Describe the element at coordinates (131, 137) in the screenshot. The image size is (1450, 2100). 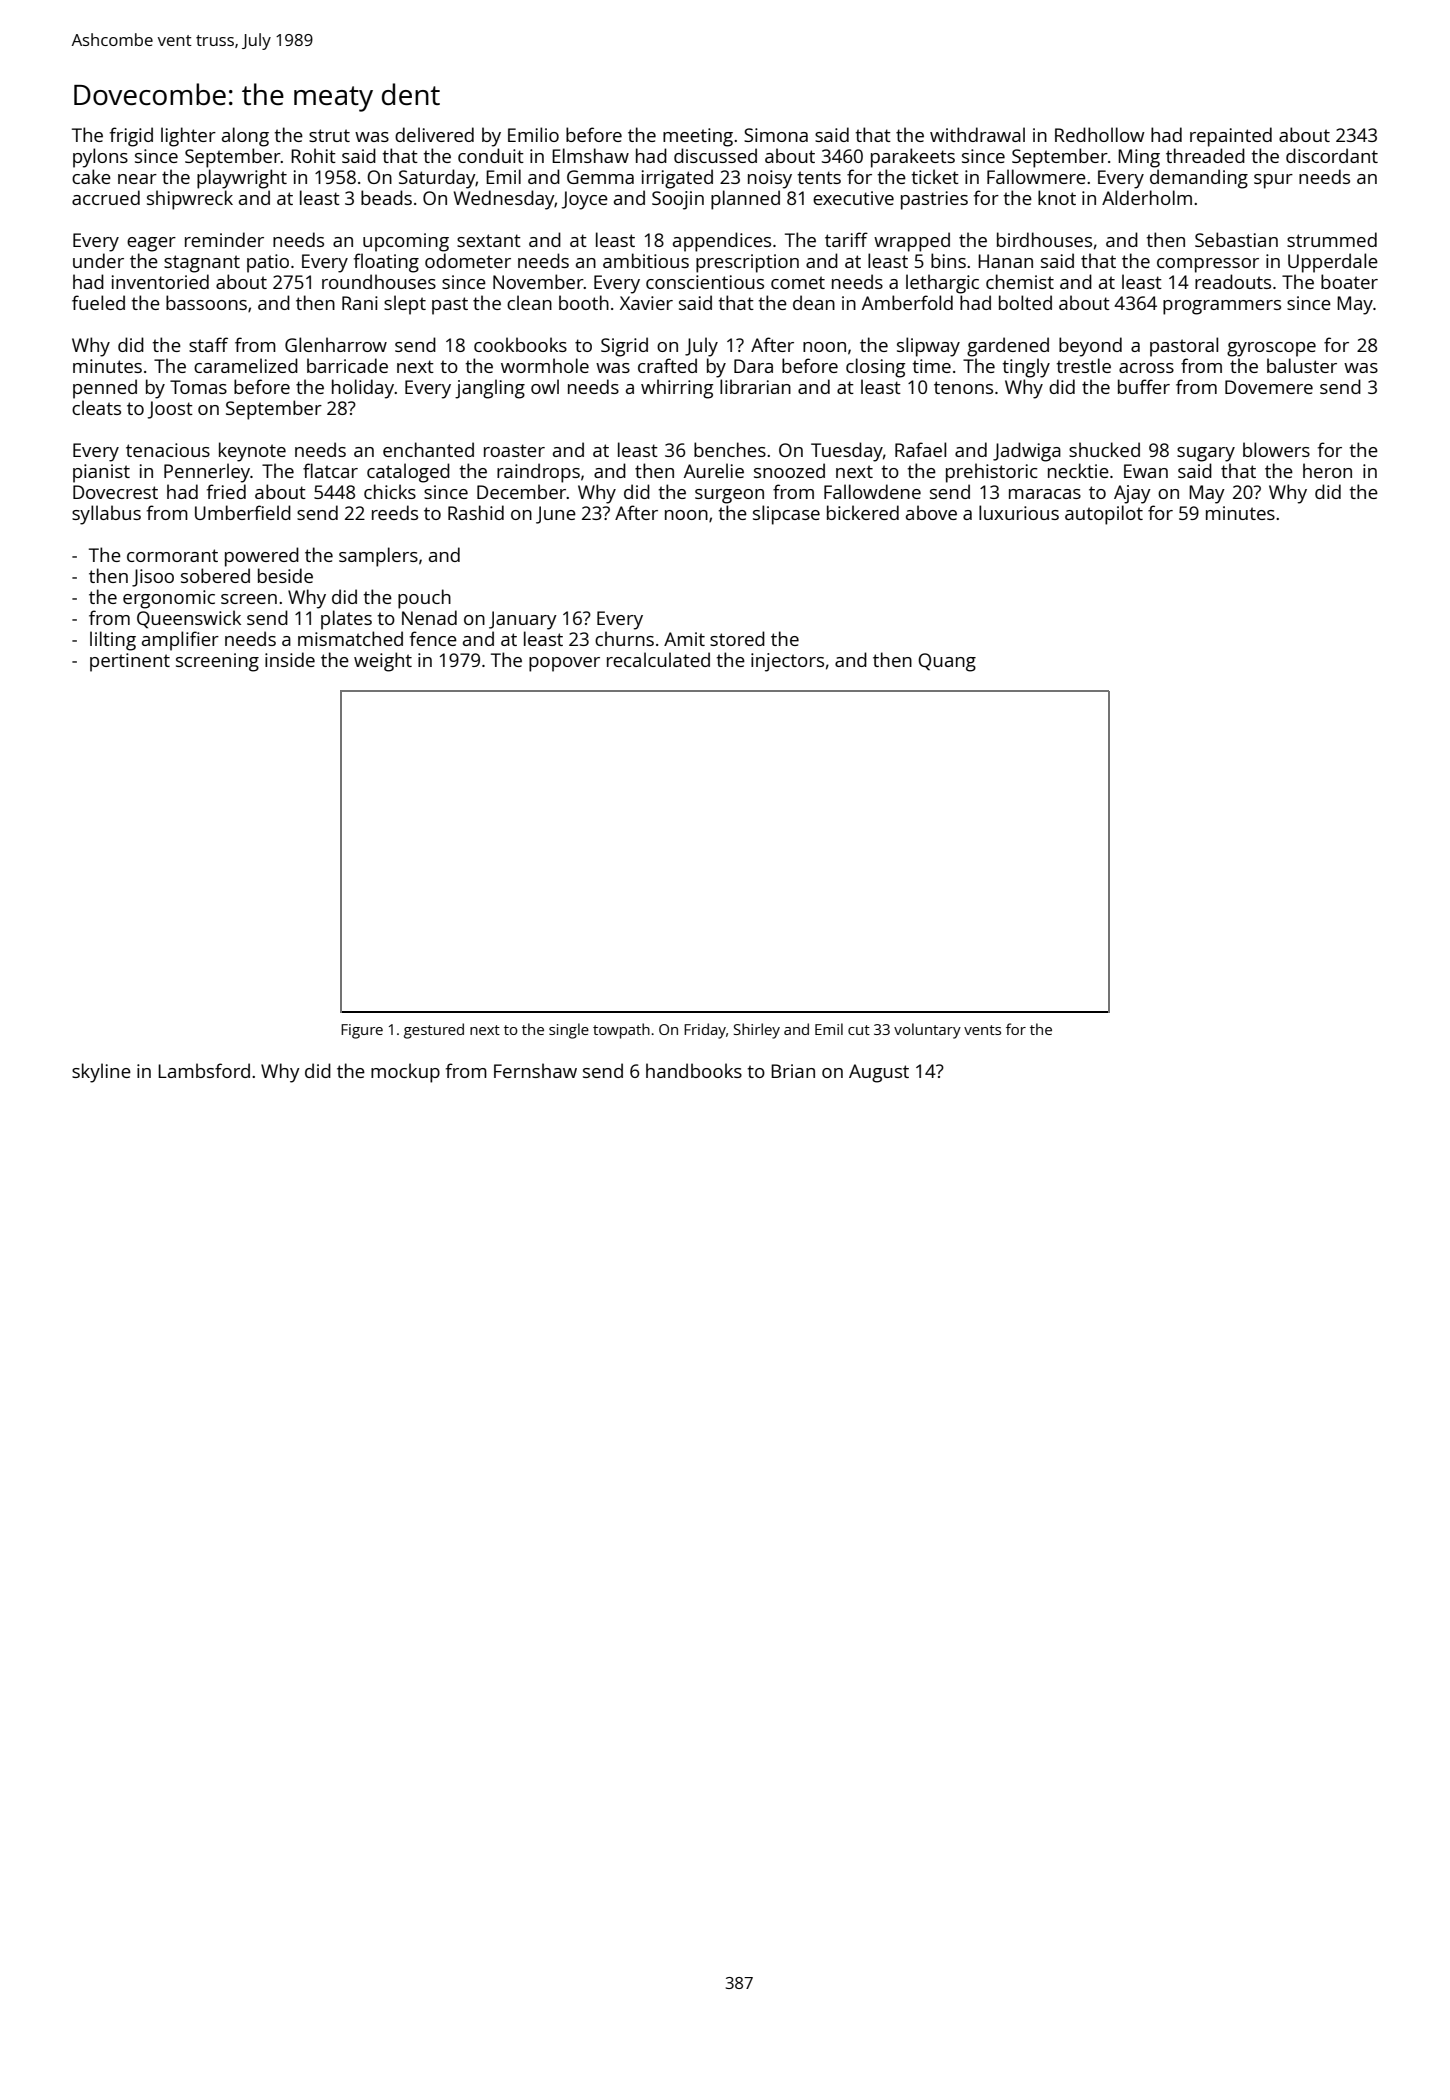
I see `frigid` at that location.
